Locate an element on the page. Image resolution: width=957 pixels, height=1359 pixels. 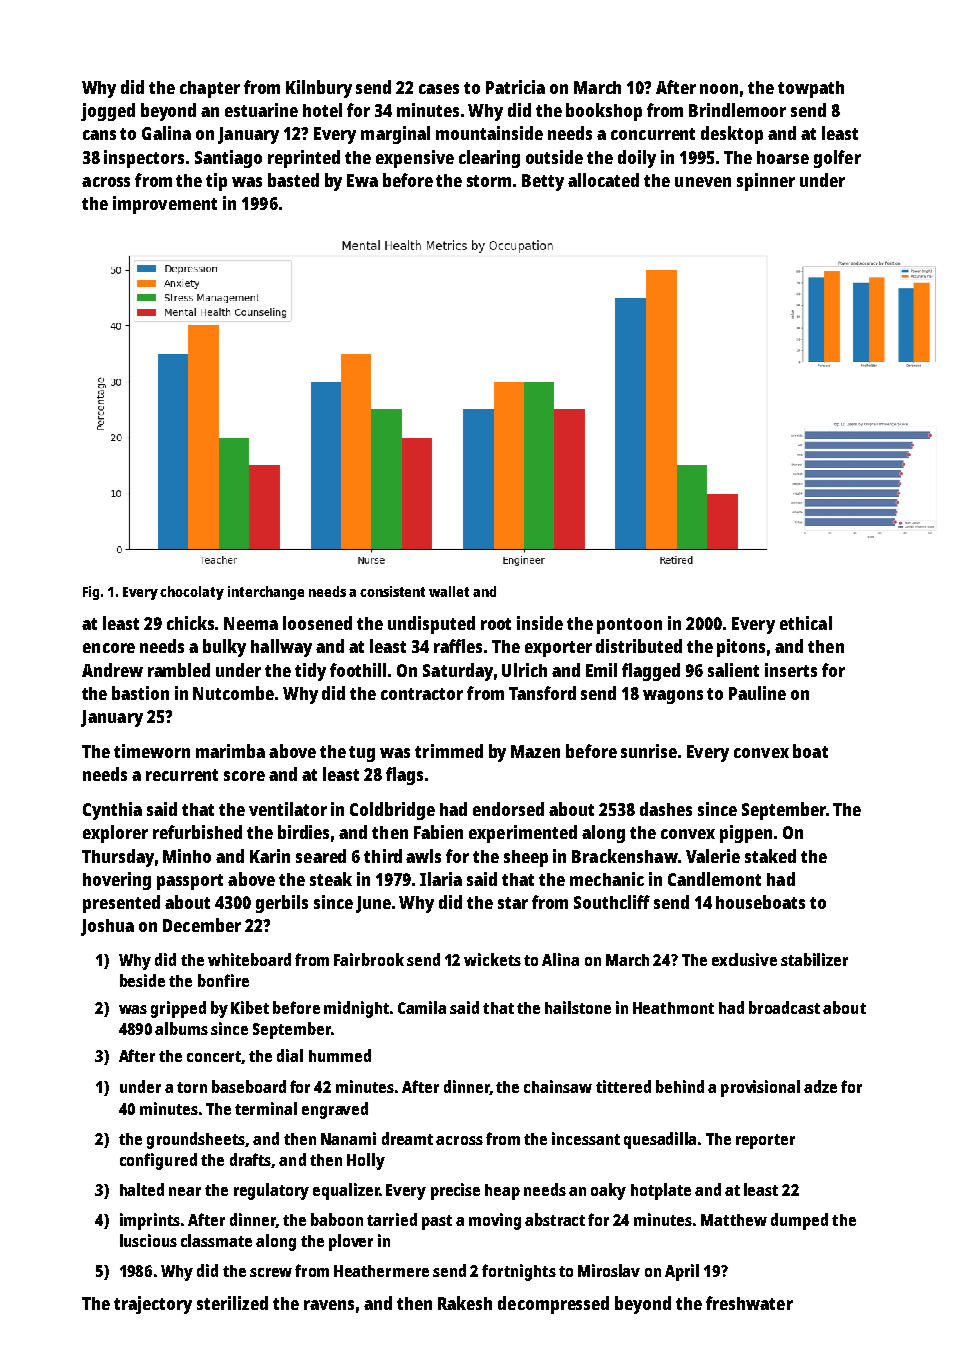
outside is located at coordinates (554, 157).
